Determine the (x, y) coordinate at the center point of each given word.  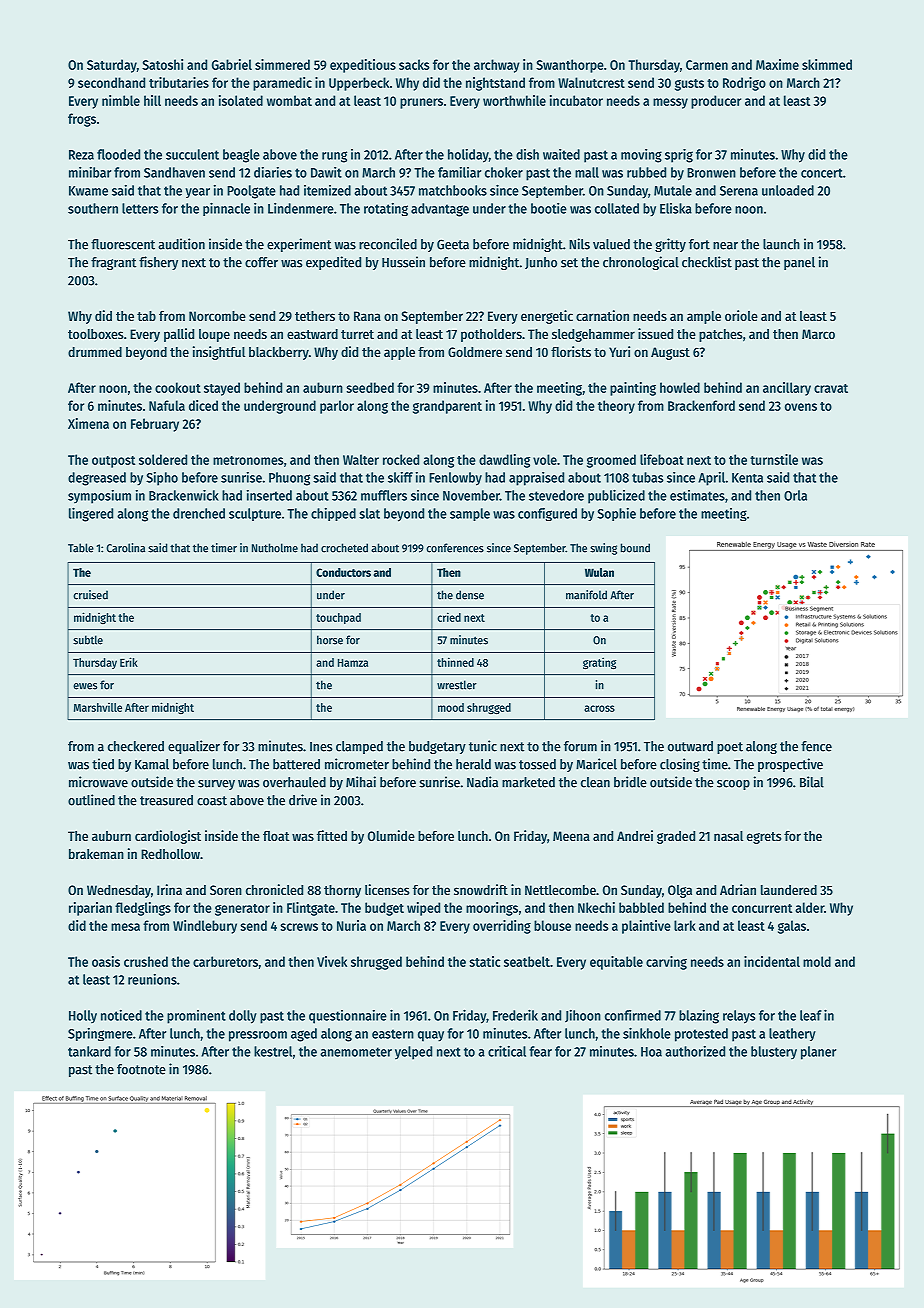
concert (822, 173)
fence (816, 746)
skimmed (827, 64)
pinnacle (226, 209)
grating (599, 663)
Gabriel (232, 64)
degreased (97, 479)
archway (497, 66)
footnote (141, 1069)
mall (587, 172)
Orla (795, 495)
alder (809, 907)
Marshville (98, 707)
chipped (333, 514)
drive (303, 800)
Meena (571, 836)
